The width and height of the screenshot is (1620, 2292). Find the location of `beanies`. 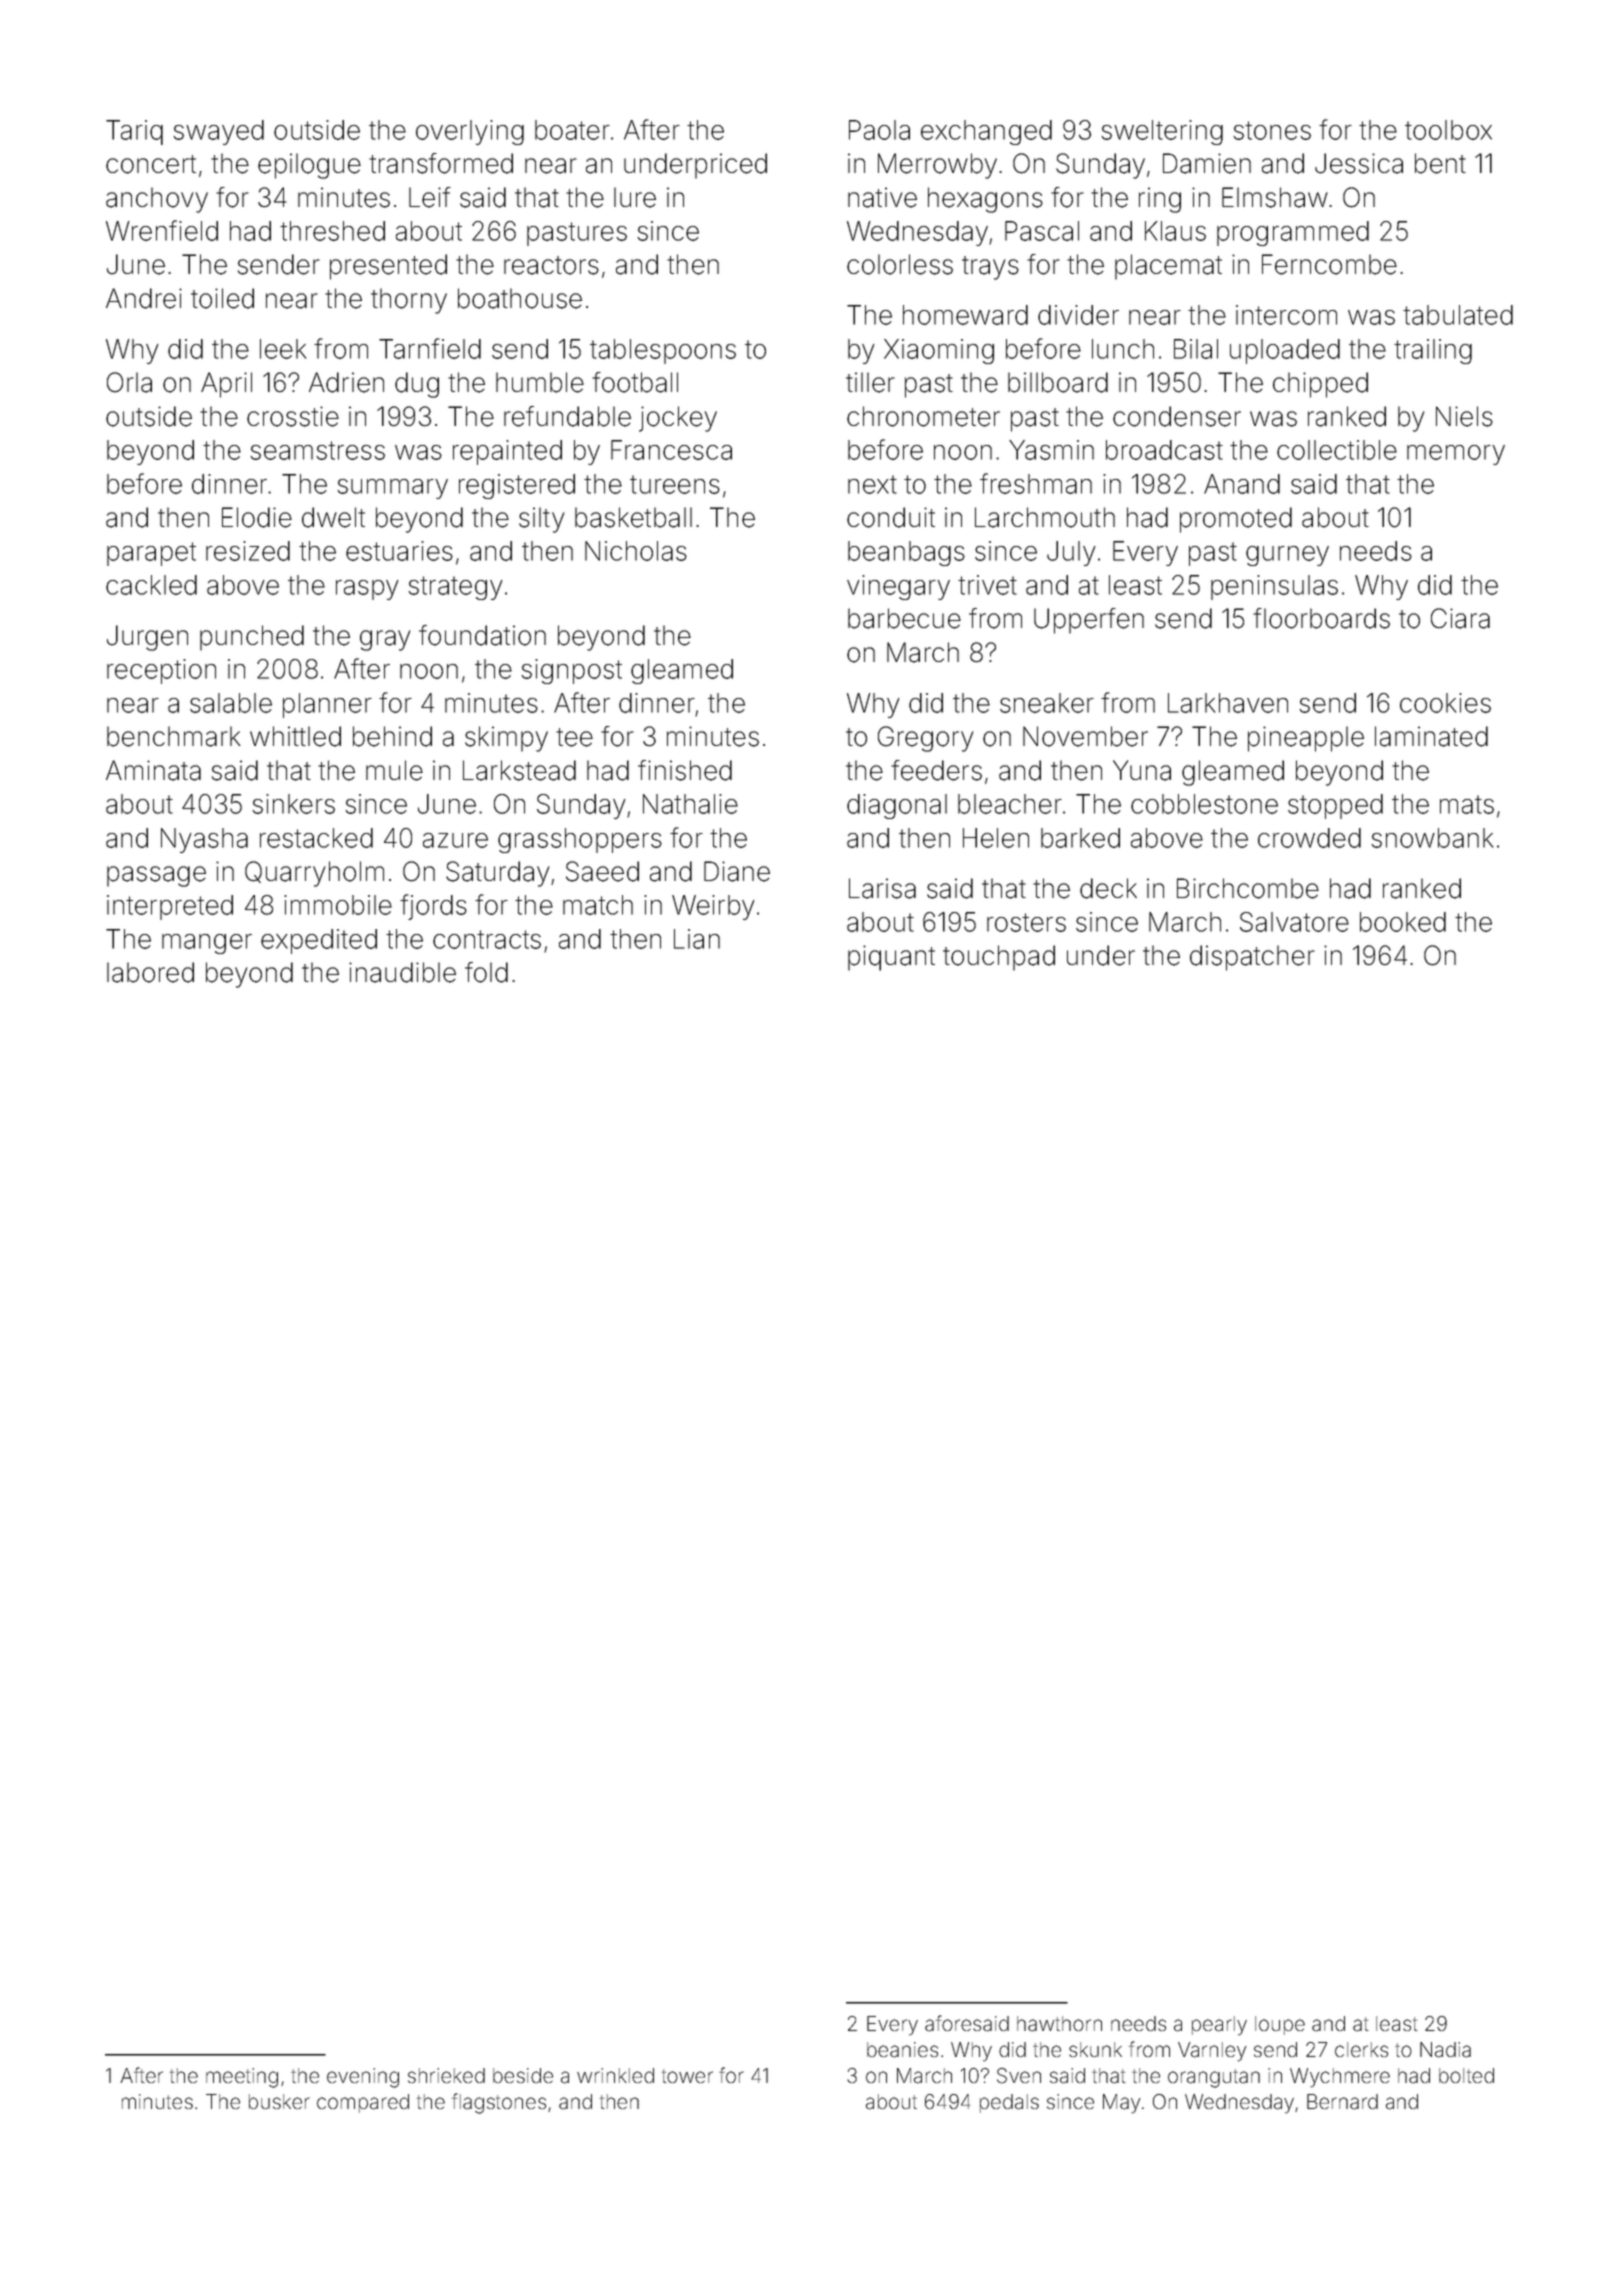

beanies is located at coordinates (902, 2050).
